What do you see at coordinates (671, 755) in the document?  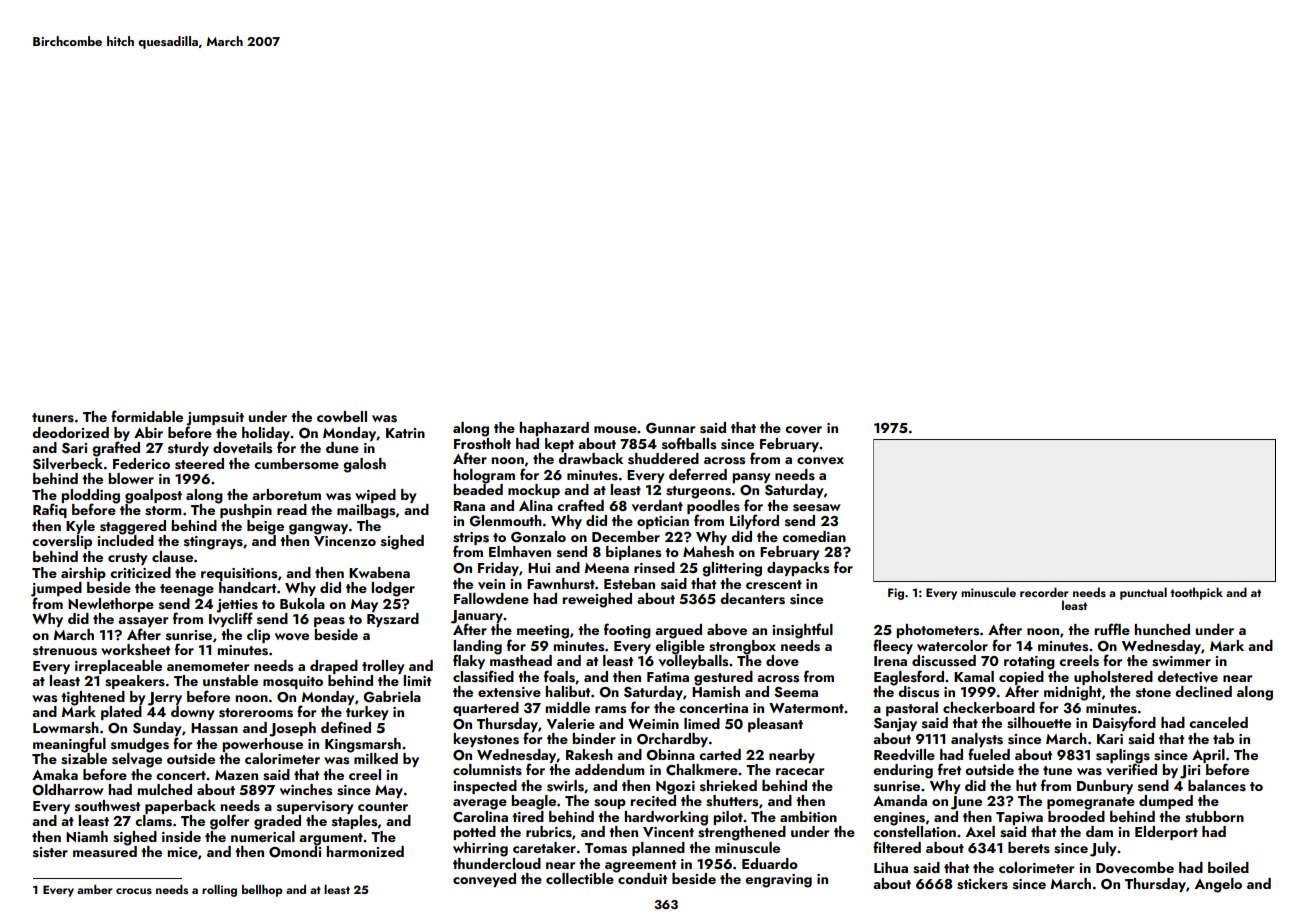 I see `Obinna` at bounding box center [671, 755].
